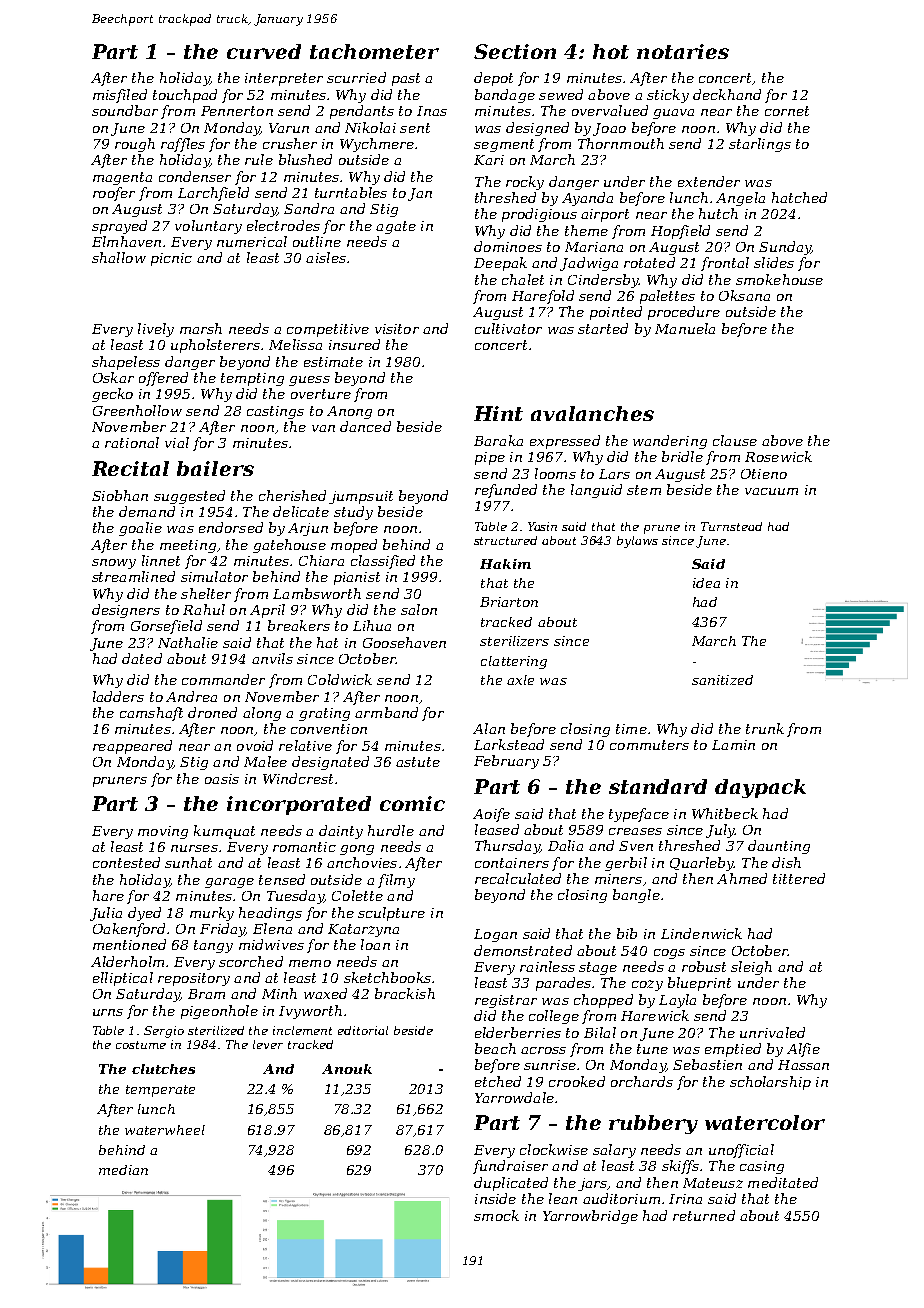 The height and width of the screenshot is (1308, 924). I want to click on touchpad, so click(185, 96).
